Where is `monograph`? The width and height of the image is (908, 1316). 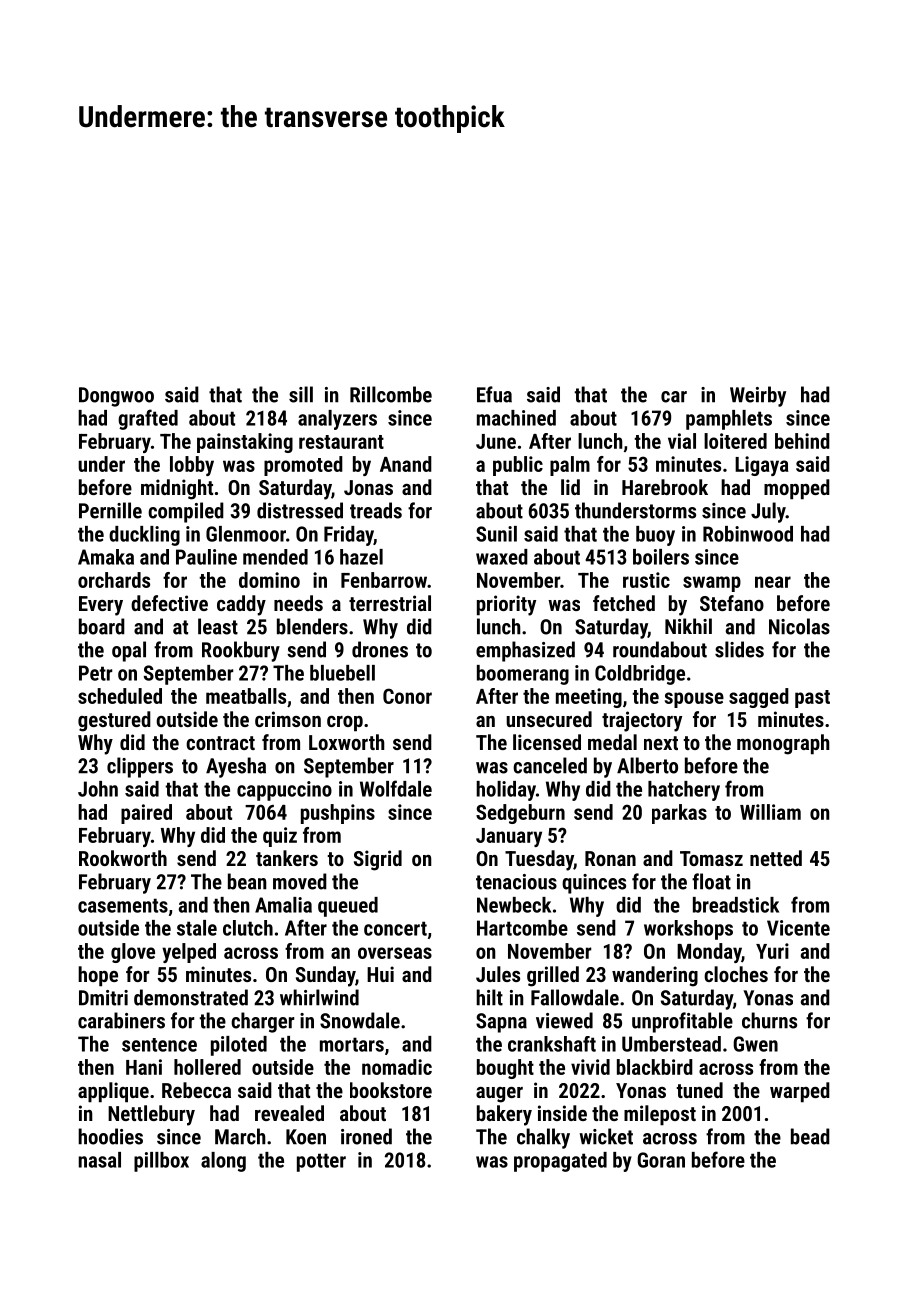 monograph is located at coordinates (783, 744).
